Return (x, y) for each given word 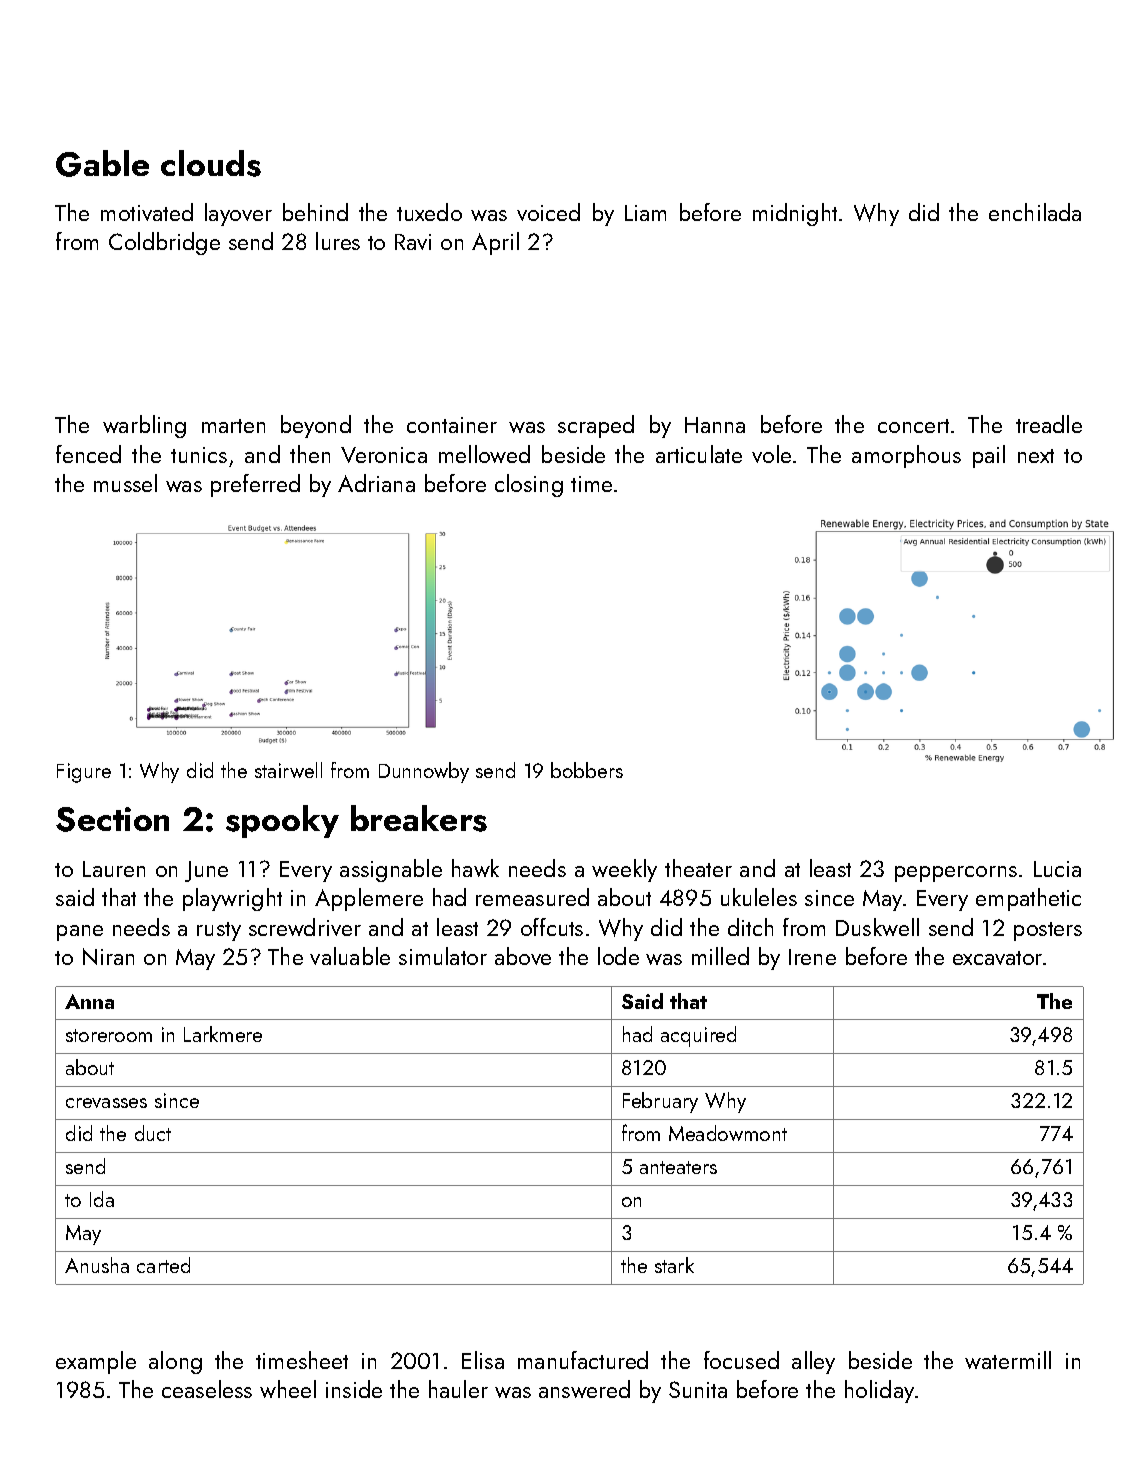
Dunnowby (424, 772)
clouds (211, 163)
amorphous (906, 456)
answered (584, 1389)
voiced (548, 212)
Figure (84, 773)
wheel (288, 1389)
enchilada (1035, 212)
